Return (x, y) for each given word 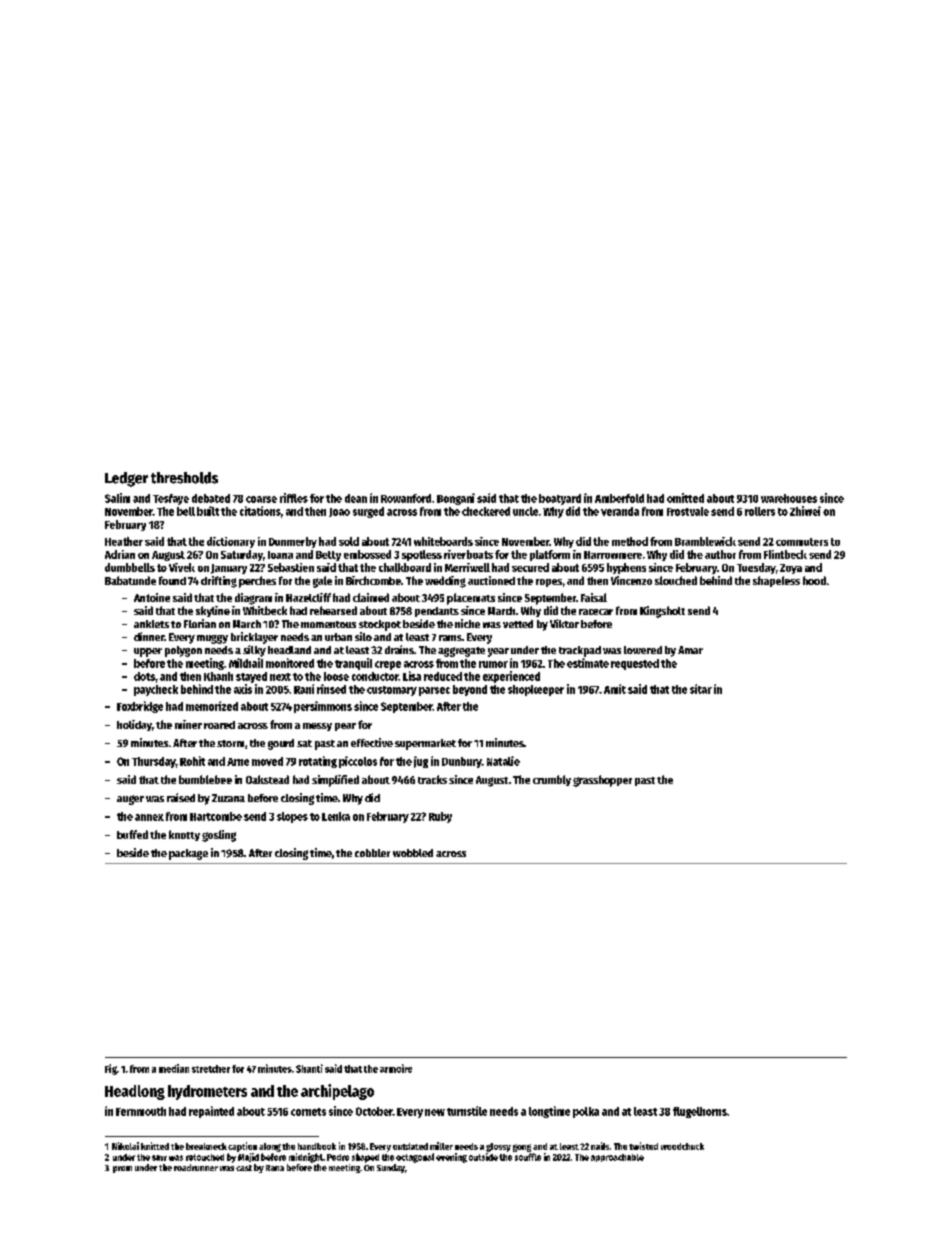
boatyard (560, 499)
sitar (701, 689)
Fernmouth (141, 1111)
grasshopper (602, 781)
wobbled (413, 853)
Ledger (126, 479)
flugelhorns (700, 1112)
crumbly (552, 780)
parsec (434, 691)
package (188, 854)
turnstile (467, 1111)
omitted (685, 498)
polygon (183, 651)
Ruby (440, 817)
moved (267, 761)
